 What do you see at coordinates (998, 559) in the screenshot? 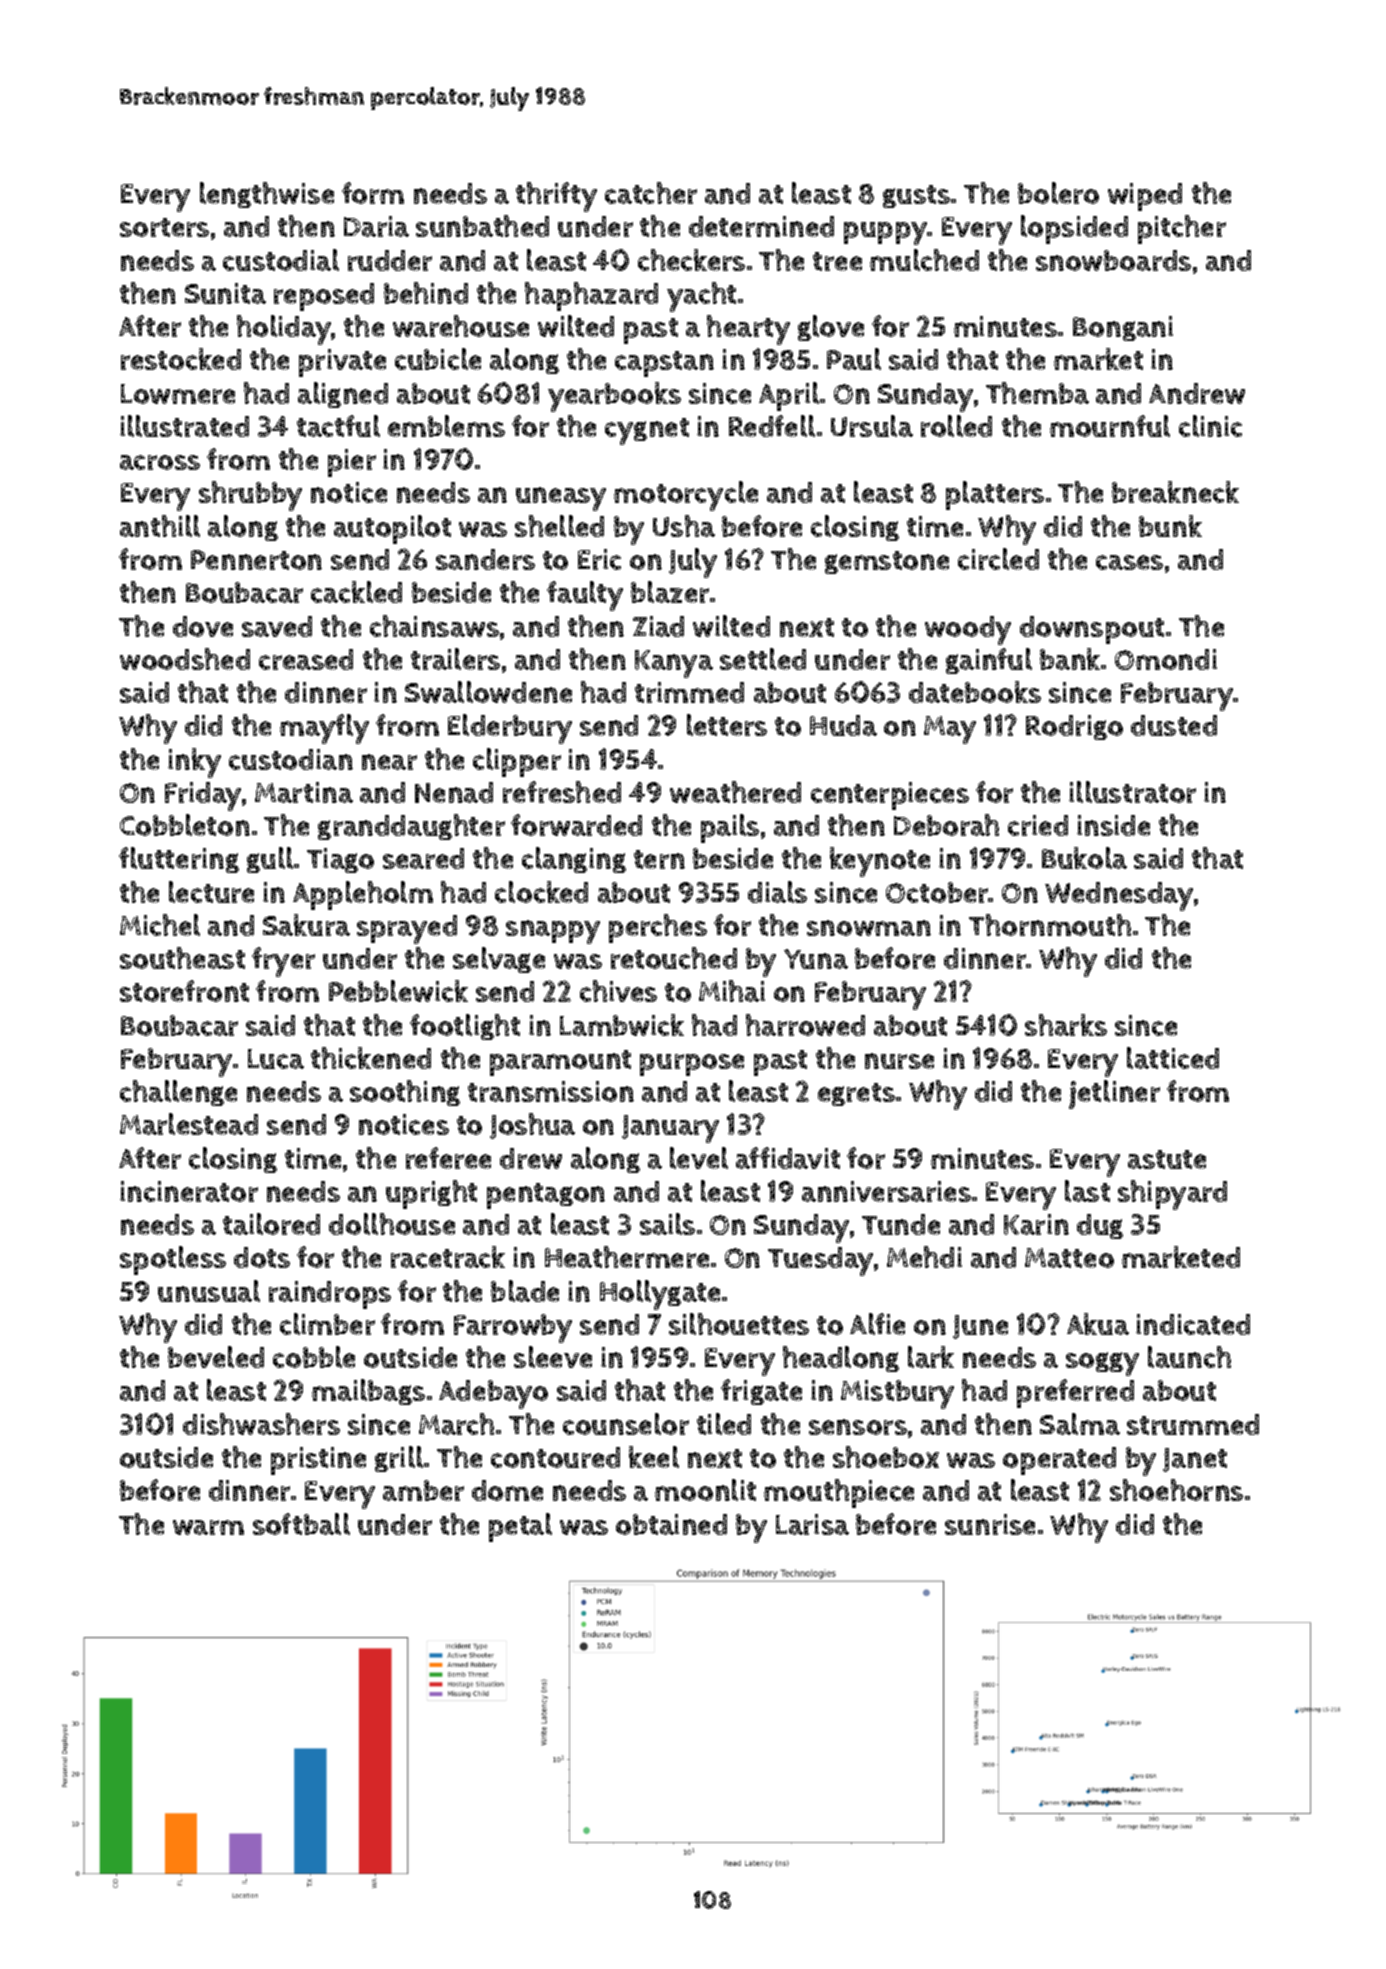
I see `circled` at bounding box center [998, 559].
